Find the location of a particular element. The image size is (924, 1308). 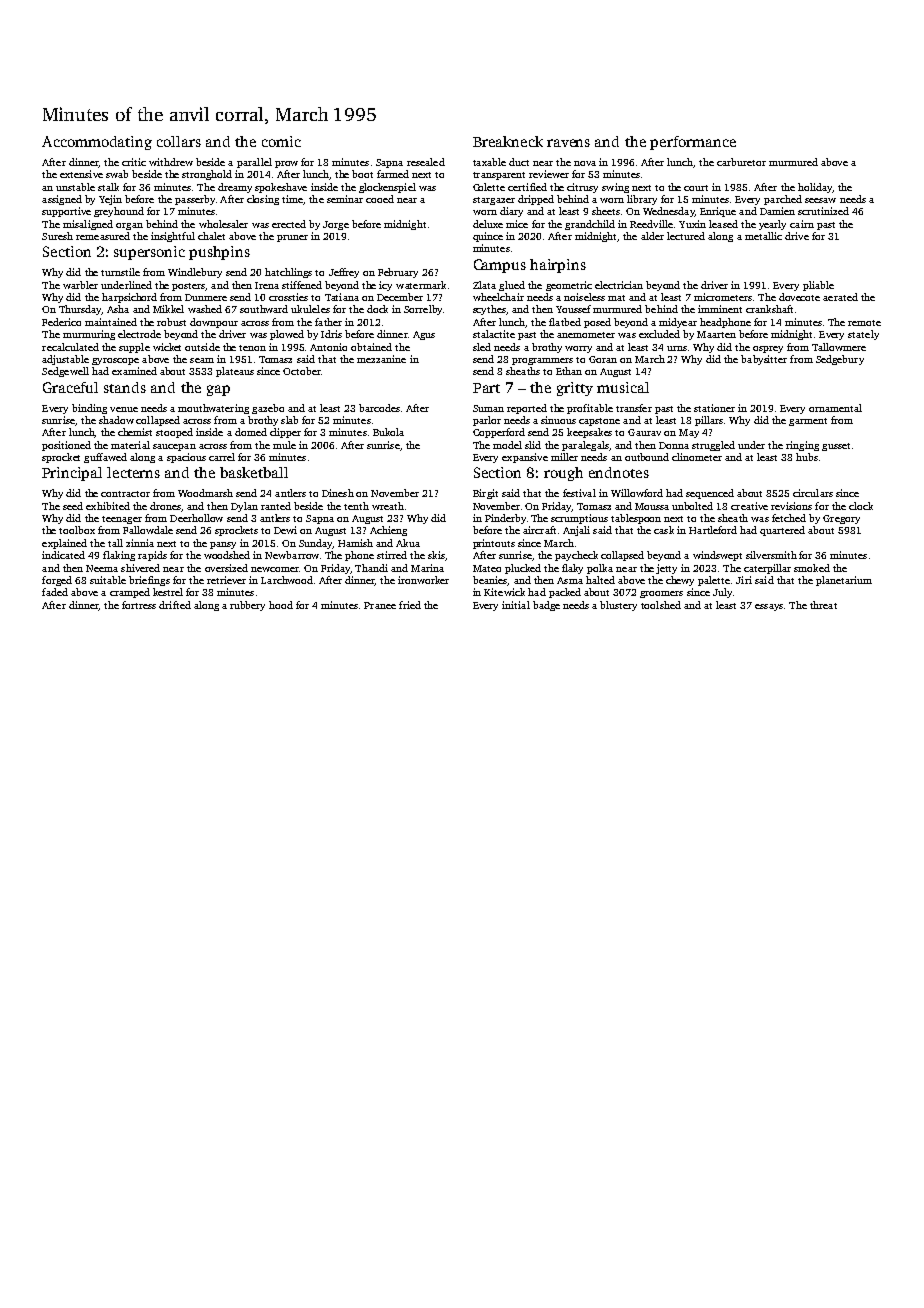

Breakneck is located at coordinates (508, 141).
